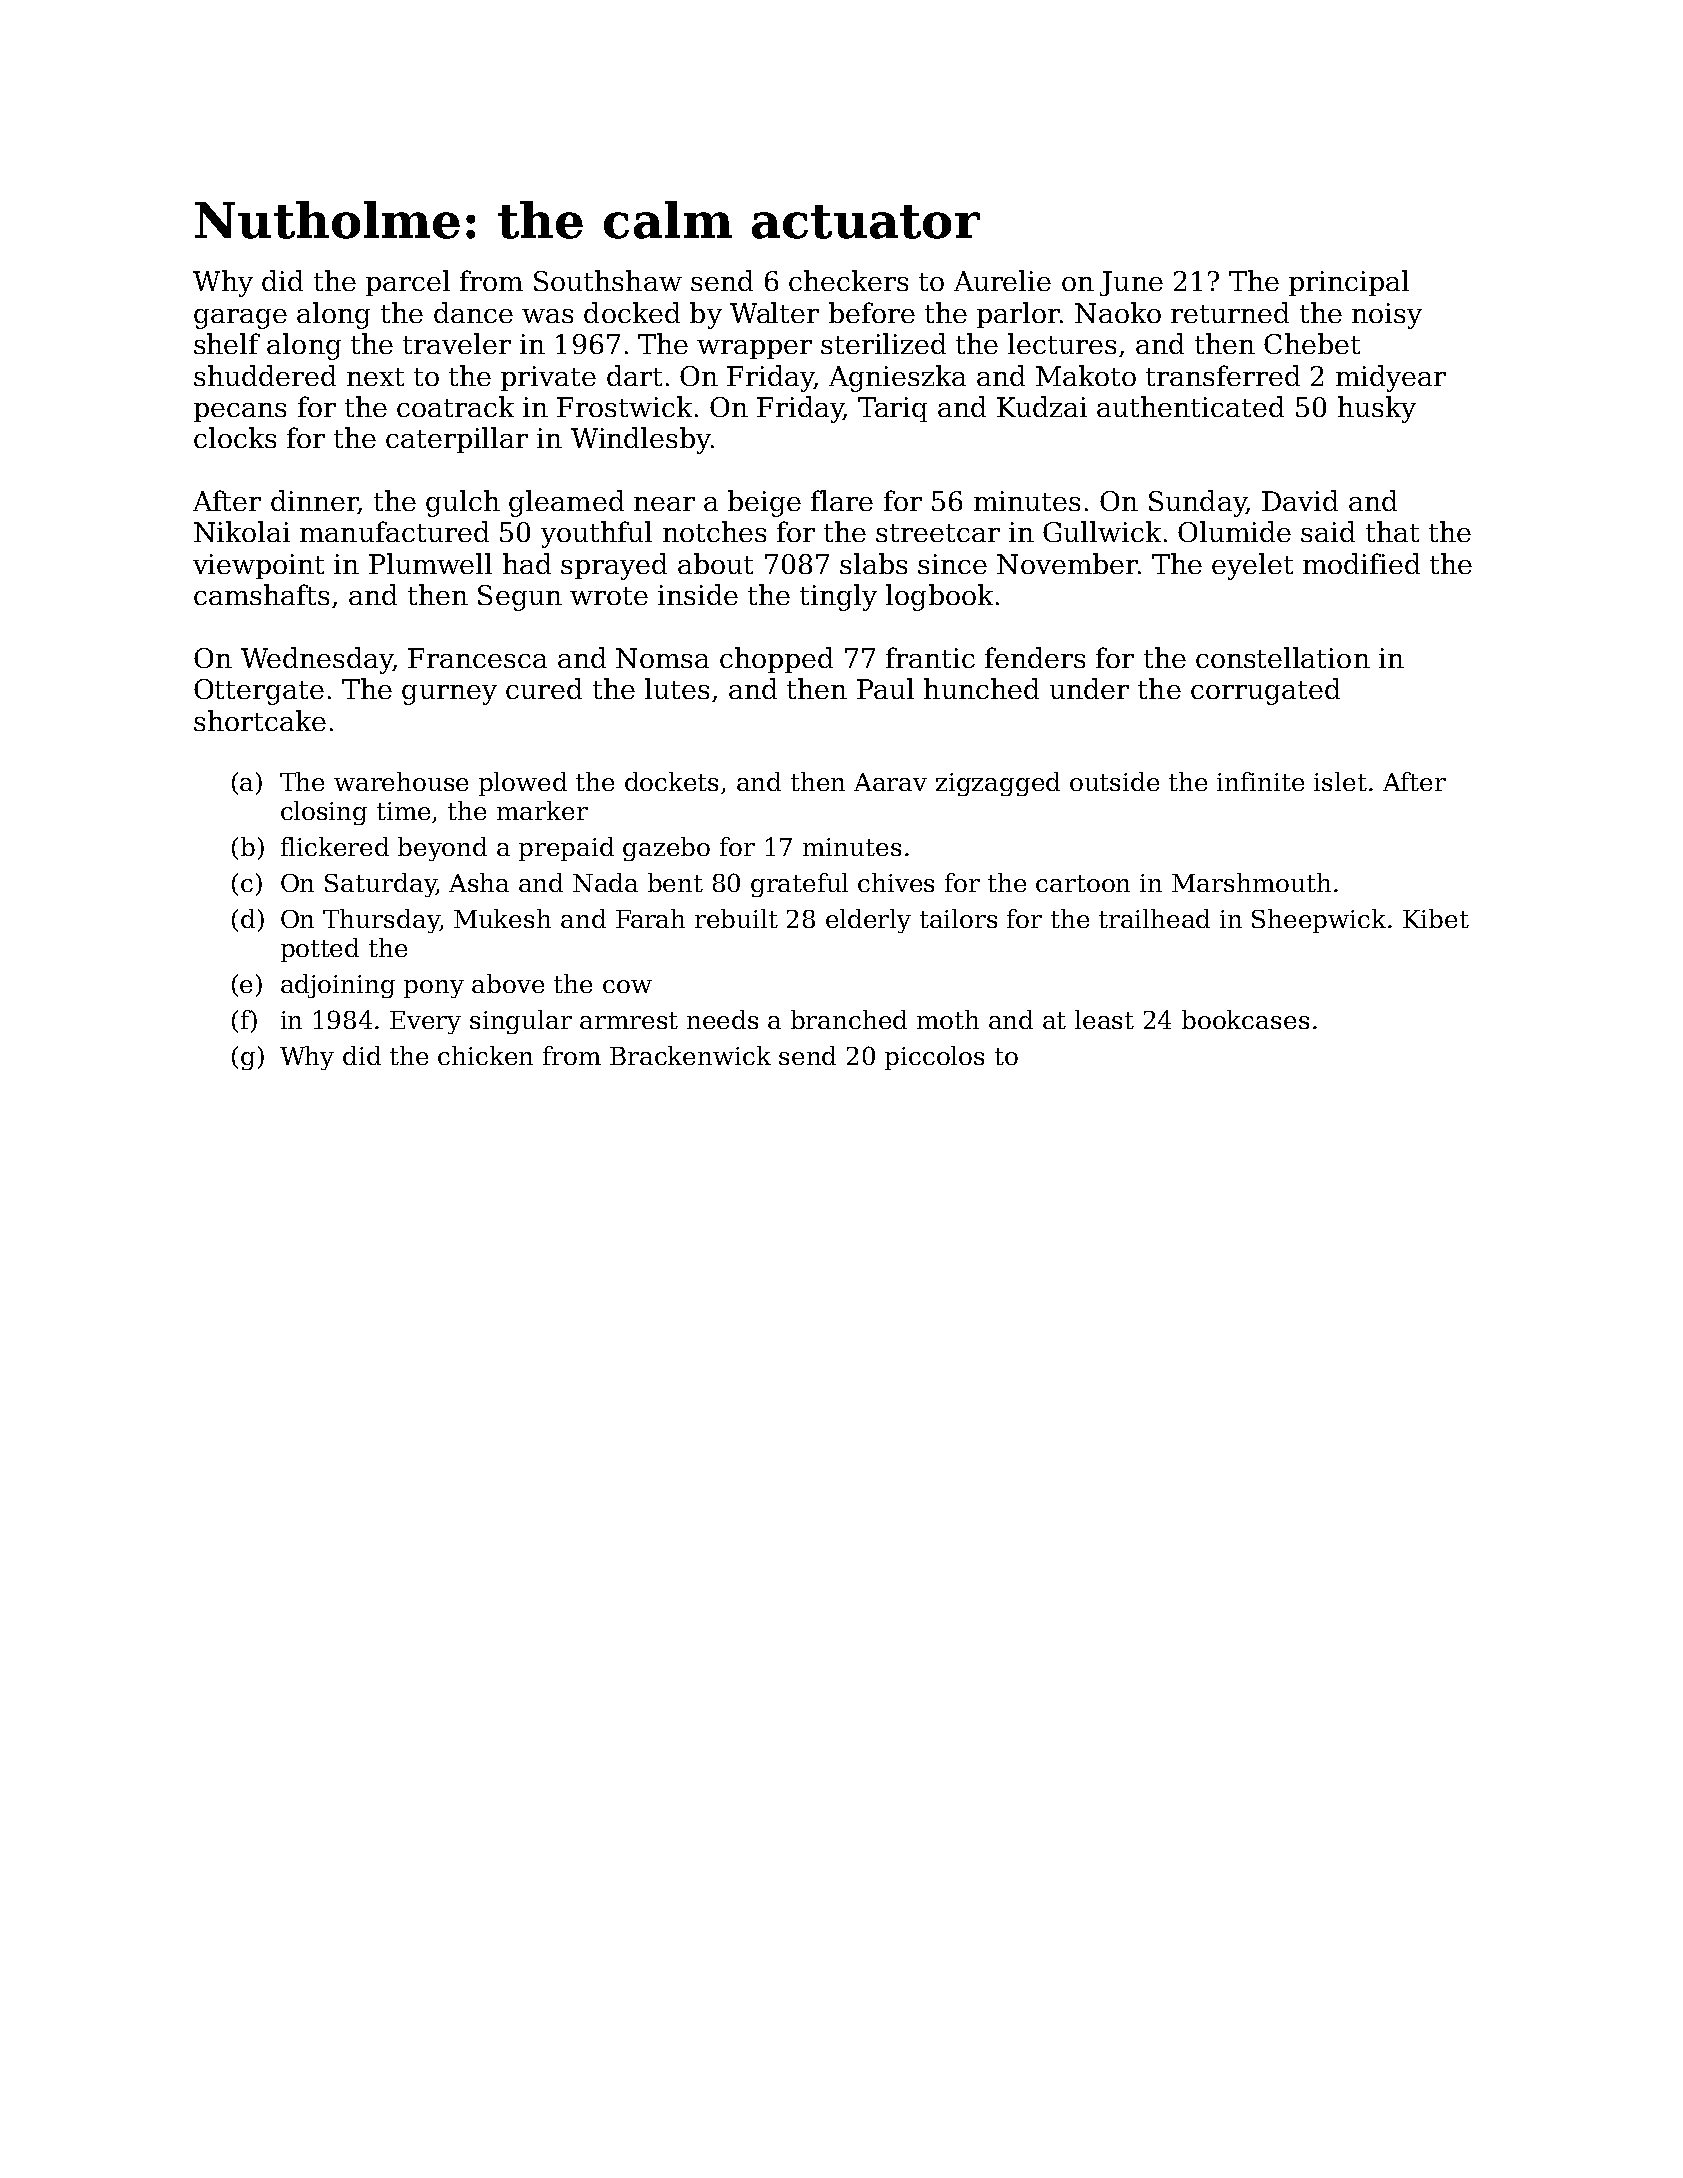 Image resolution: width=1683 pixels, height=2178 pixels. Describe the element at coordinates (320, 950) in the image. I see `potted` at that location.
